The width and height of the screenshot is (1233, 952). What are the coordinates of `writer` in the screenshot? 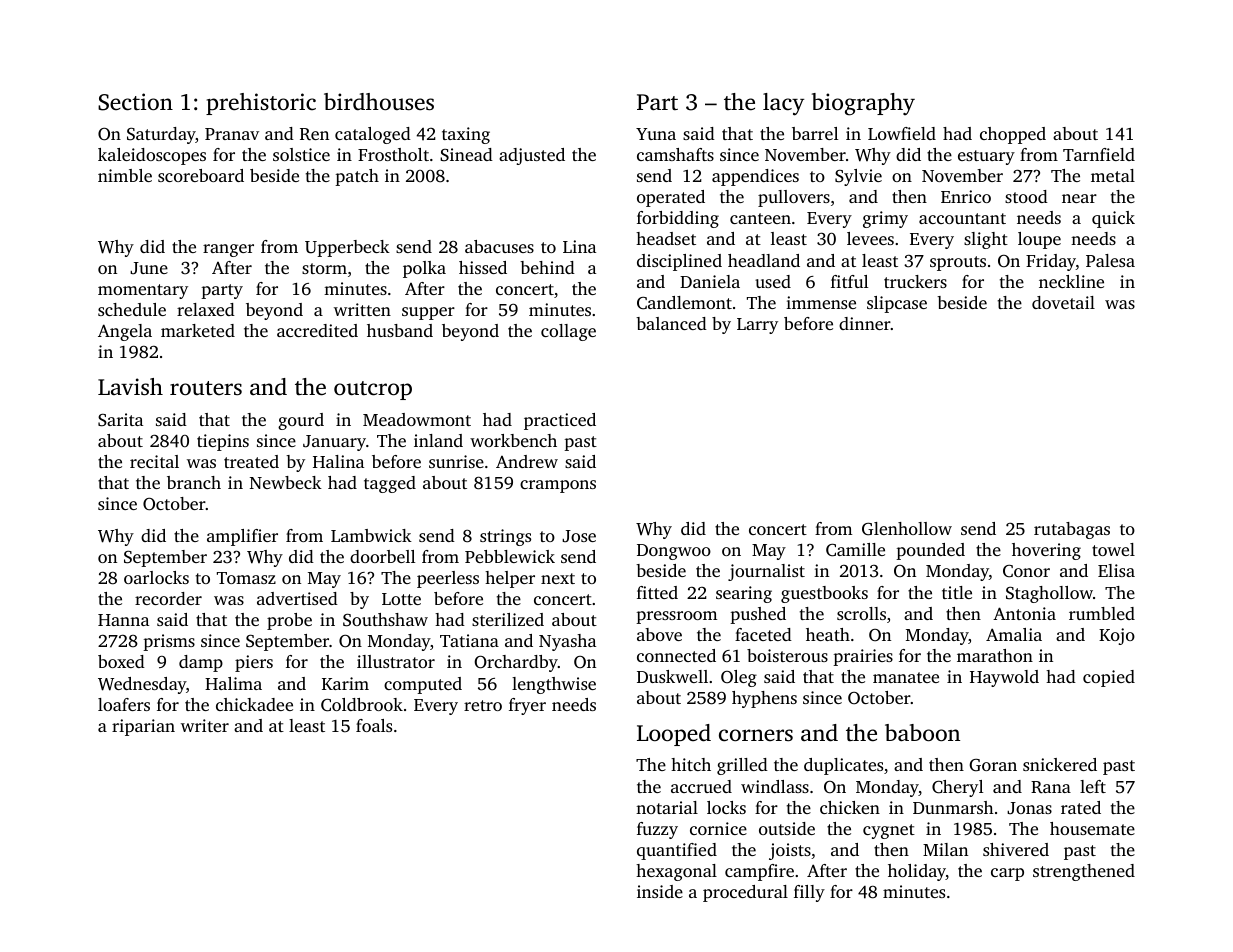 It's located at (205, 725).
